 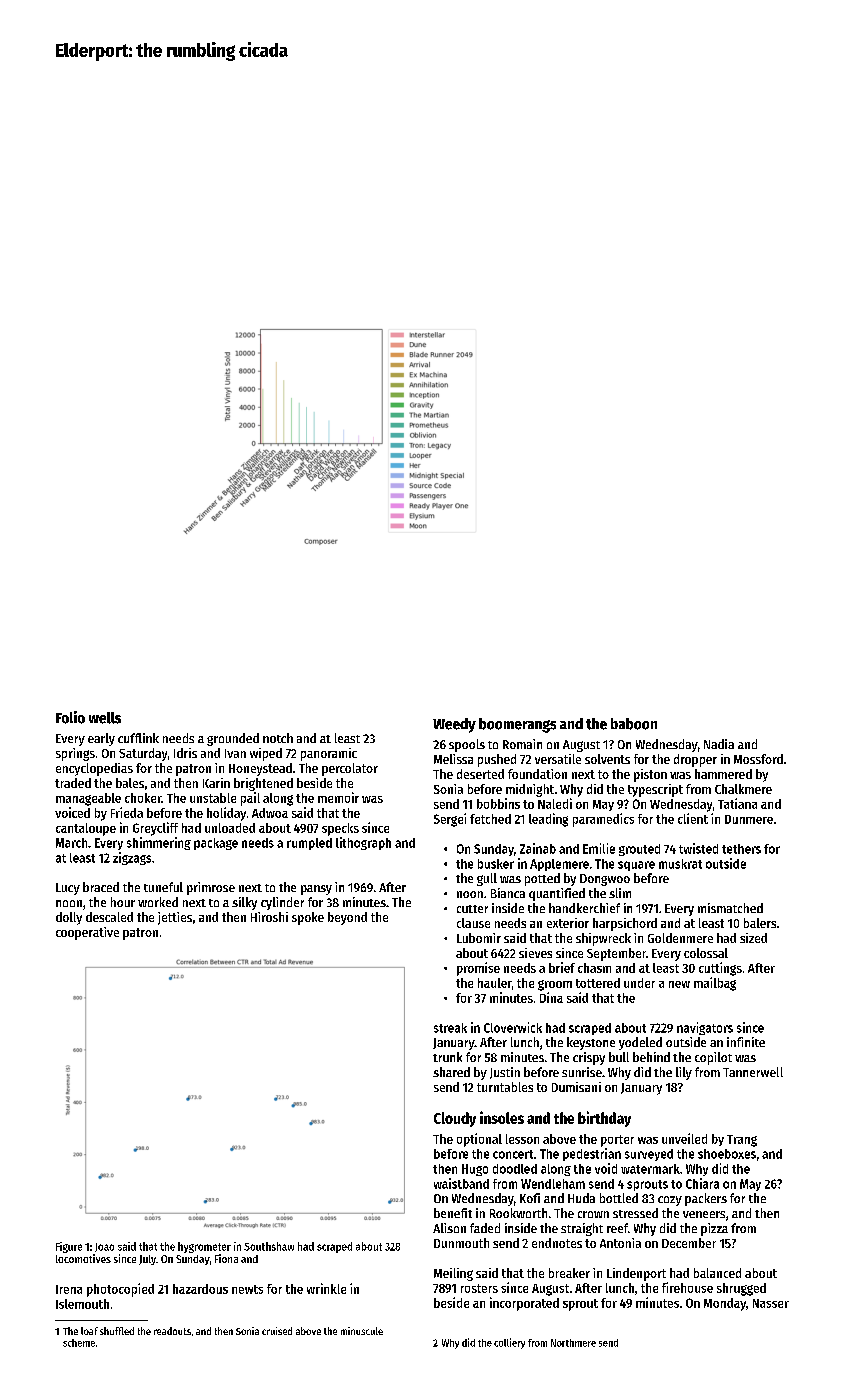 I want to click on waistband, so click(x=461, y=1183).
